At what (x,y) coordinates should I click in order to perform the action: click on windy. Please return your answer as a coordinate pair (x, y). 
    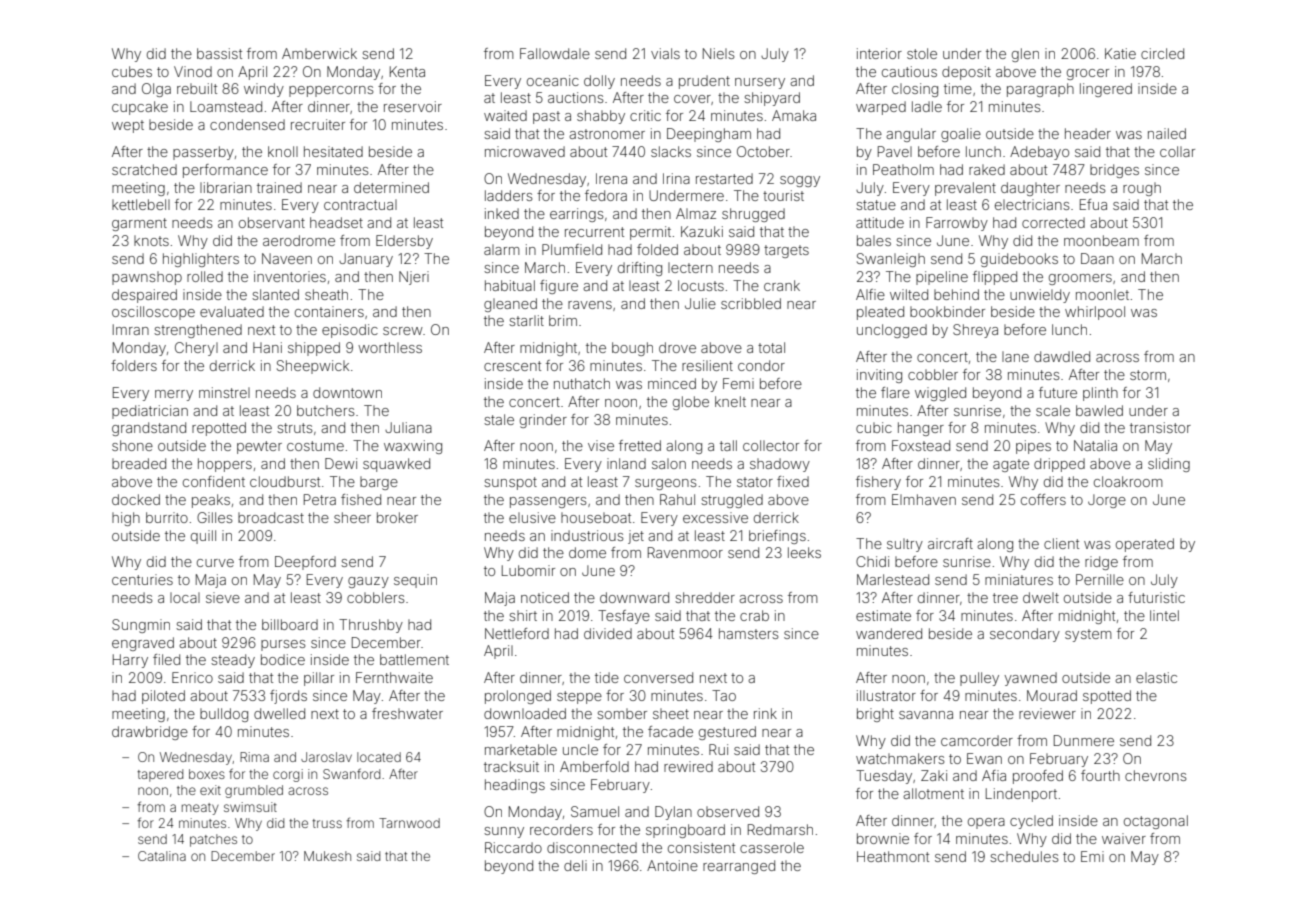
    Looking at the image, I should click on (264, 90).
